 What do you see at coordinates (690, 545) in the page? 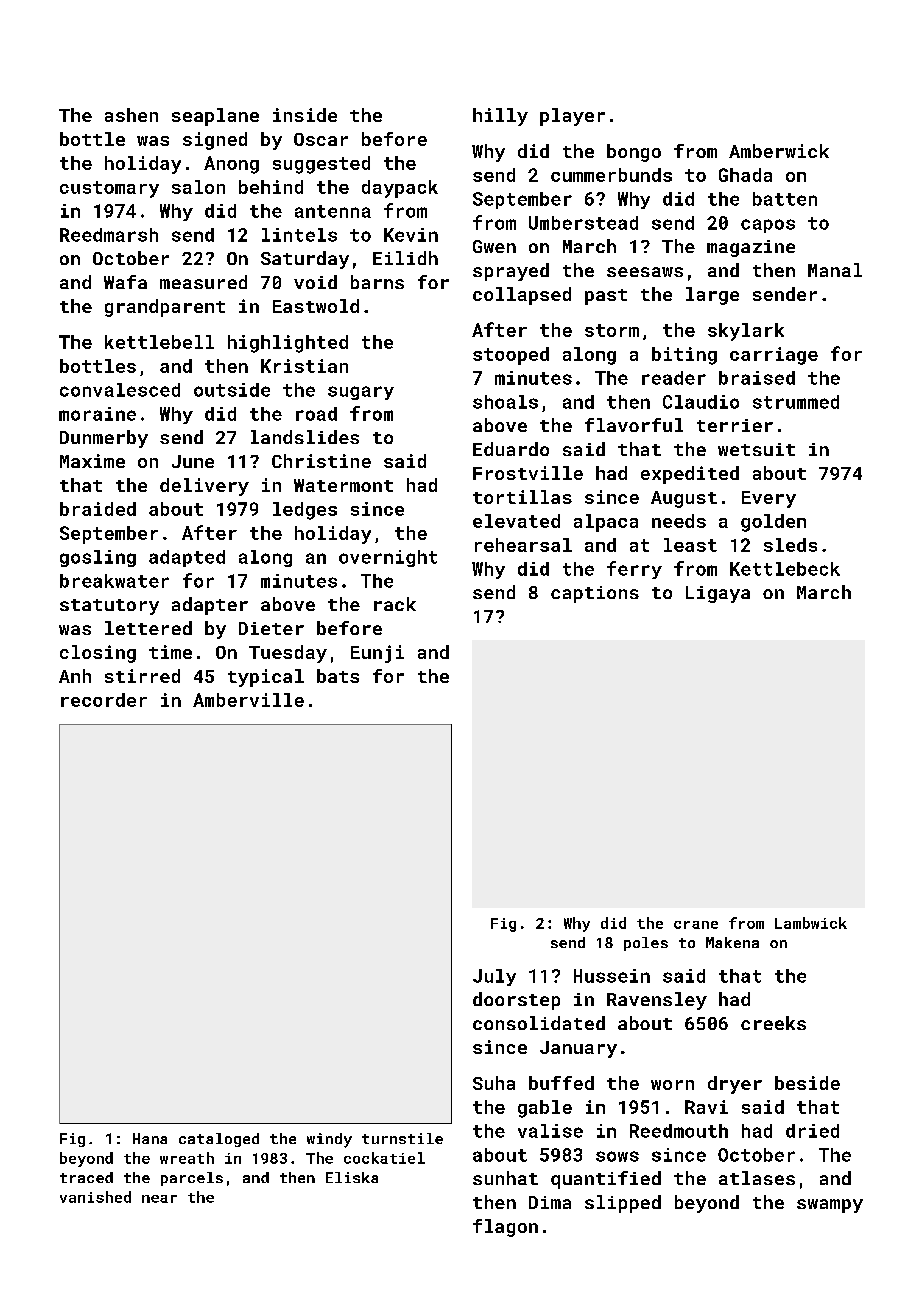
I see `least` at bounding box center [690, 545].
